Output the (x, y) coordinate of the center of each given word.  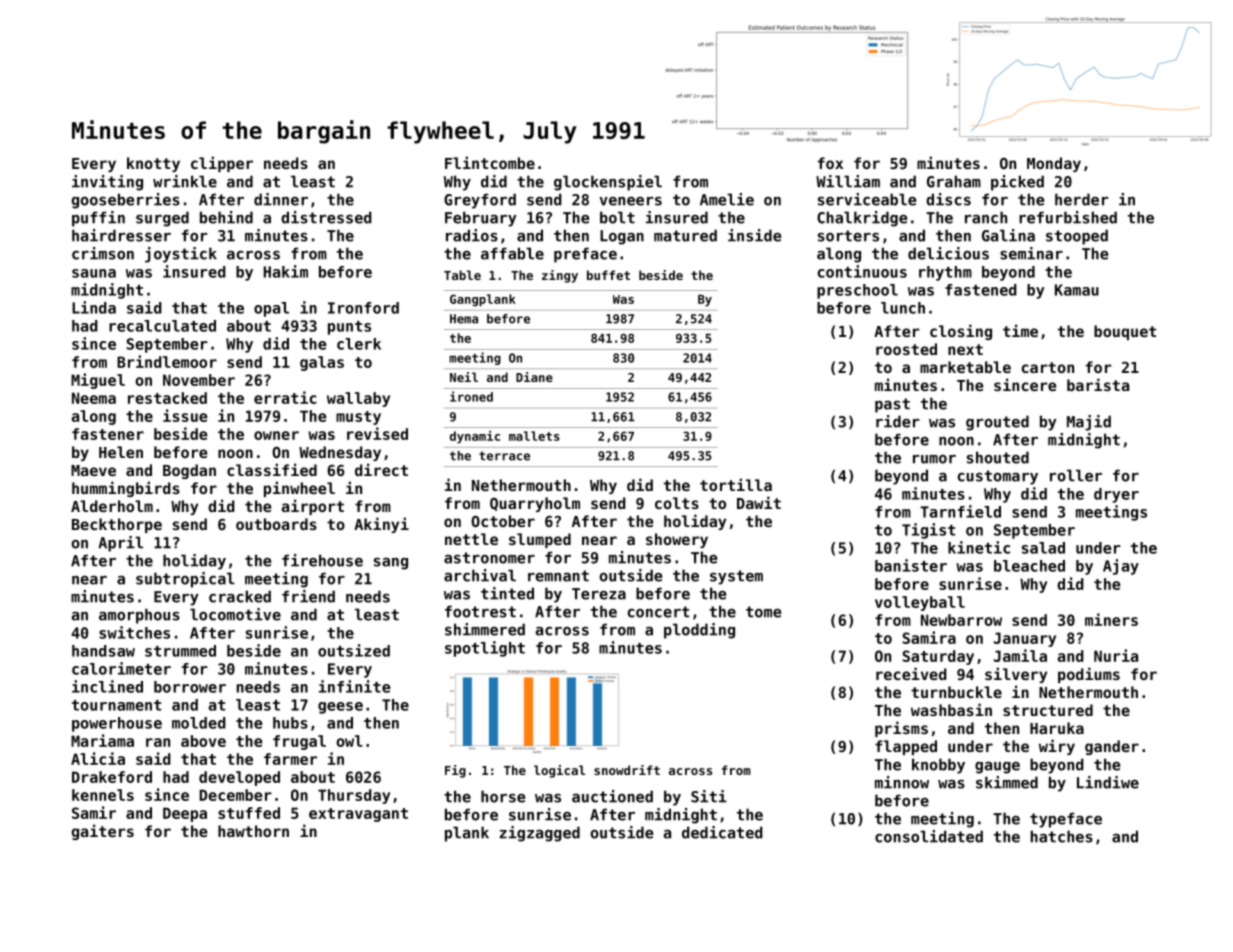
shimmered (485, 629)
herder (1082, 199)
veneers (631, 201)
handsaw (103, 651)
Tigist (928, 531)
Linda (94, 307)
